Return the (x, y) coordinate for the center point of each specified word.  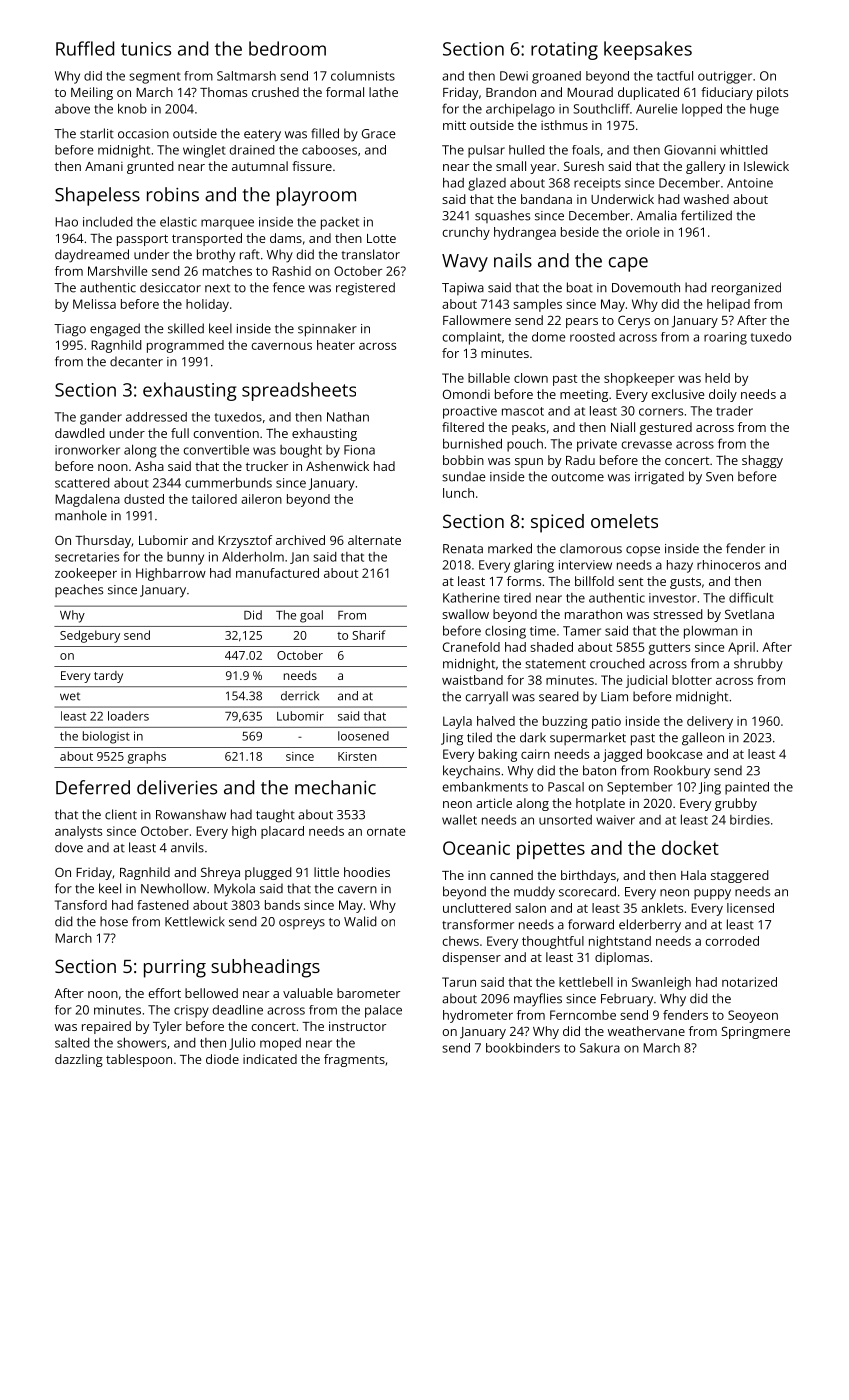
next (217, 288)
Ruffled (85, 48)
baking (498, 755)
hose (114, 921)
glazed (487, 184)
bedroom (287, 48)
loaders (128, 716)
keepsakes (648, 50)
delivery (710, 722)
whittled (744, 150)
